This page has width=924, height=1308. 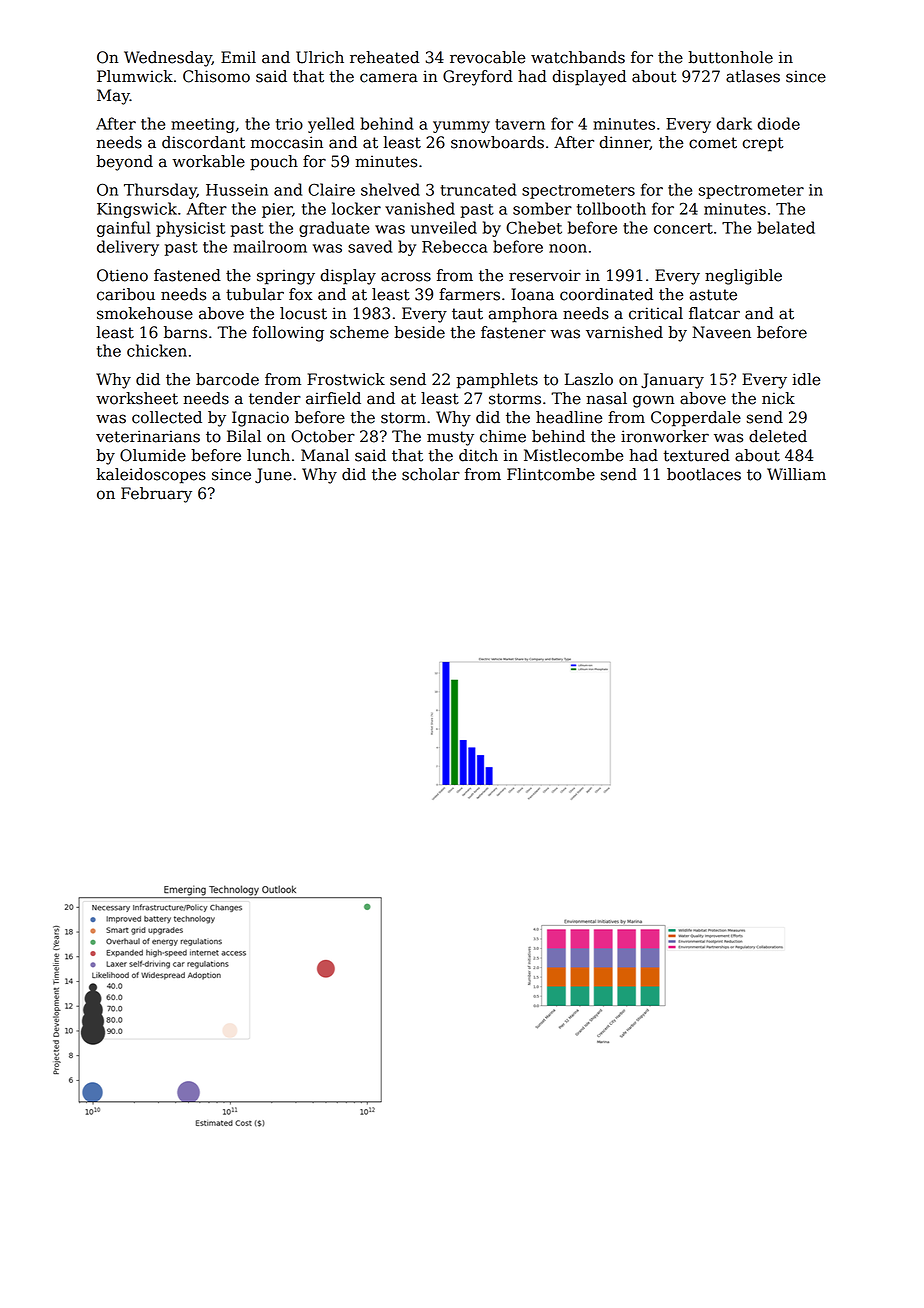 What do you see at coordinates (370, 246) in the page?
I see `saved` at bounding box center [370, 246].
